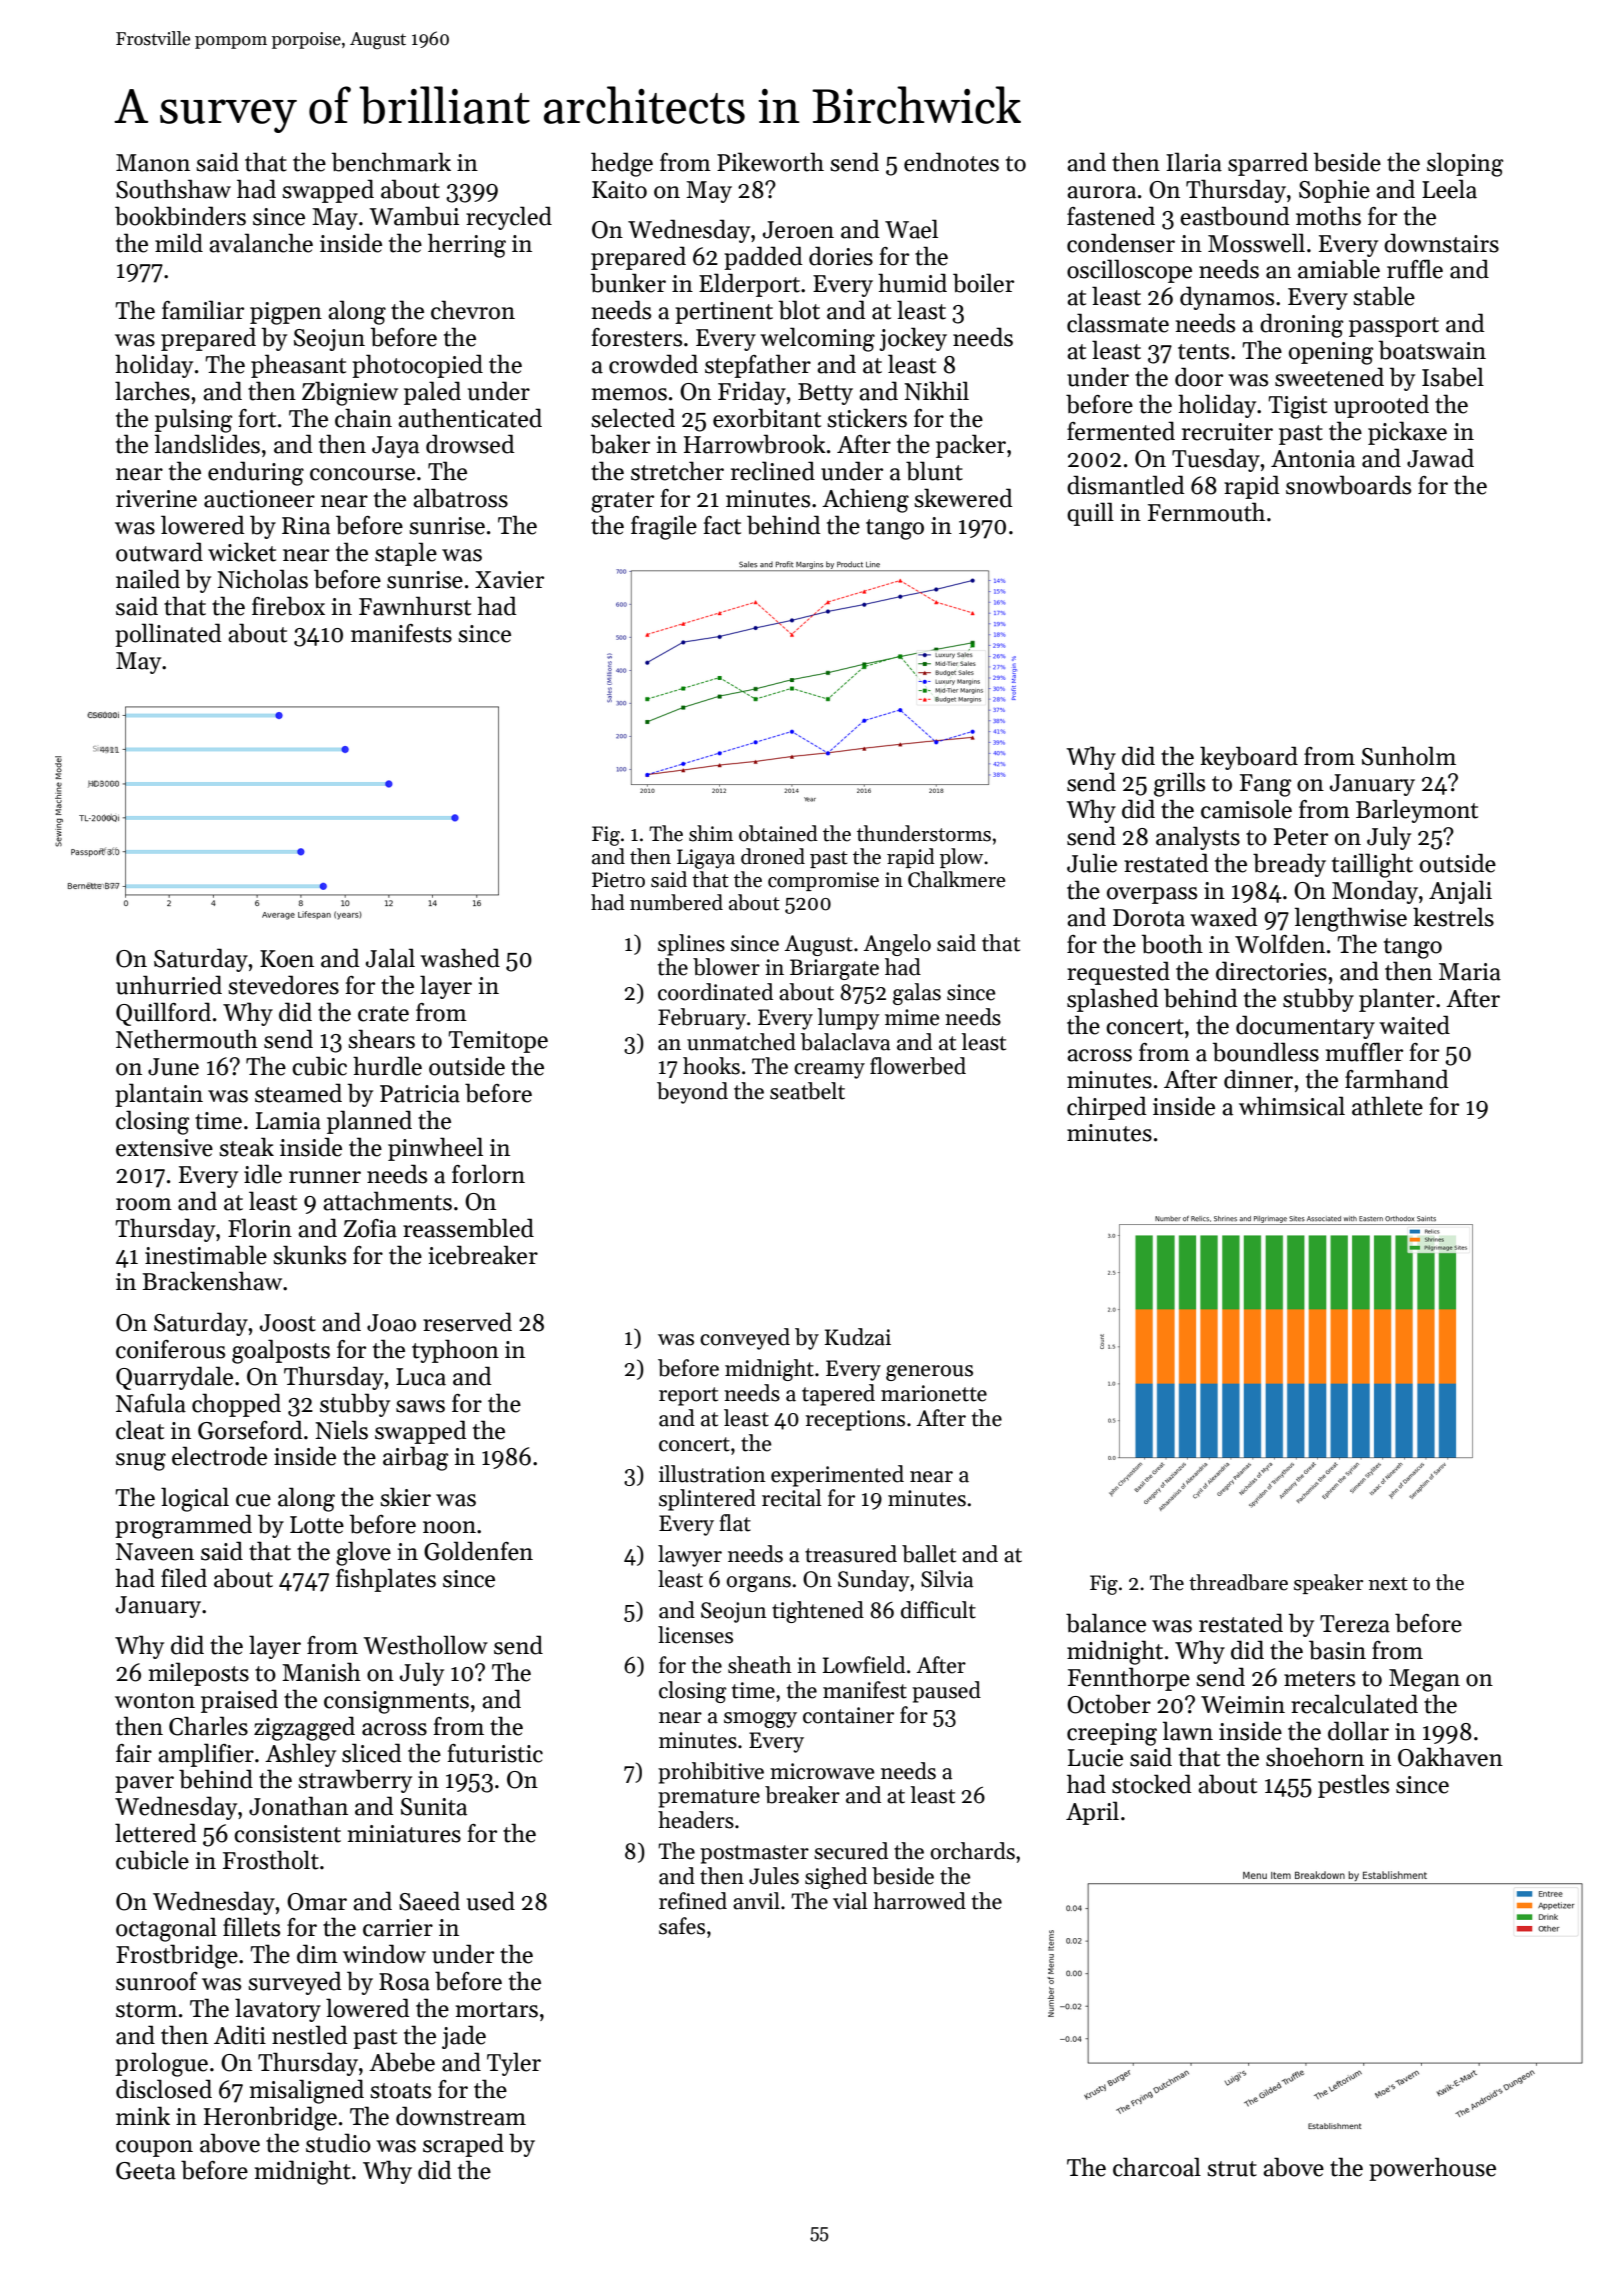  I want to click on Wambui, so click(414, 216).
